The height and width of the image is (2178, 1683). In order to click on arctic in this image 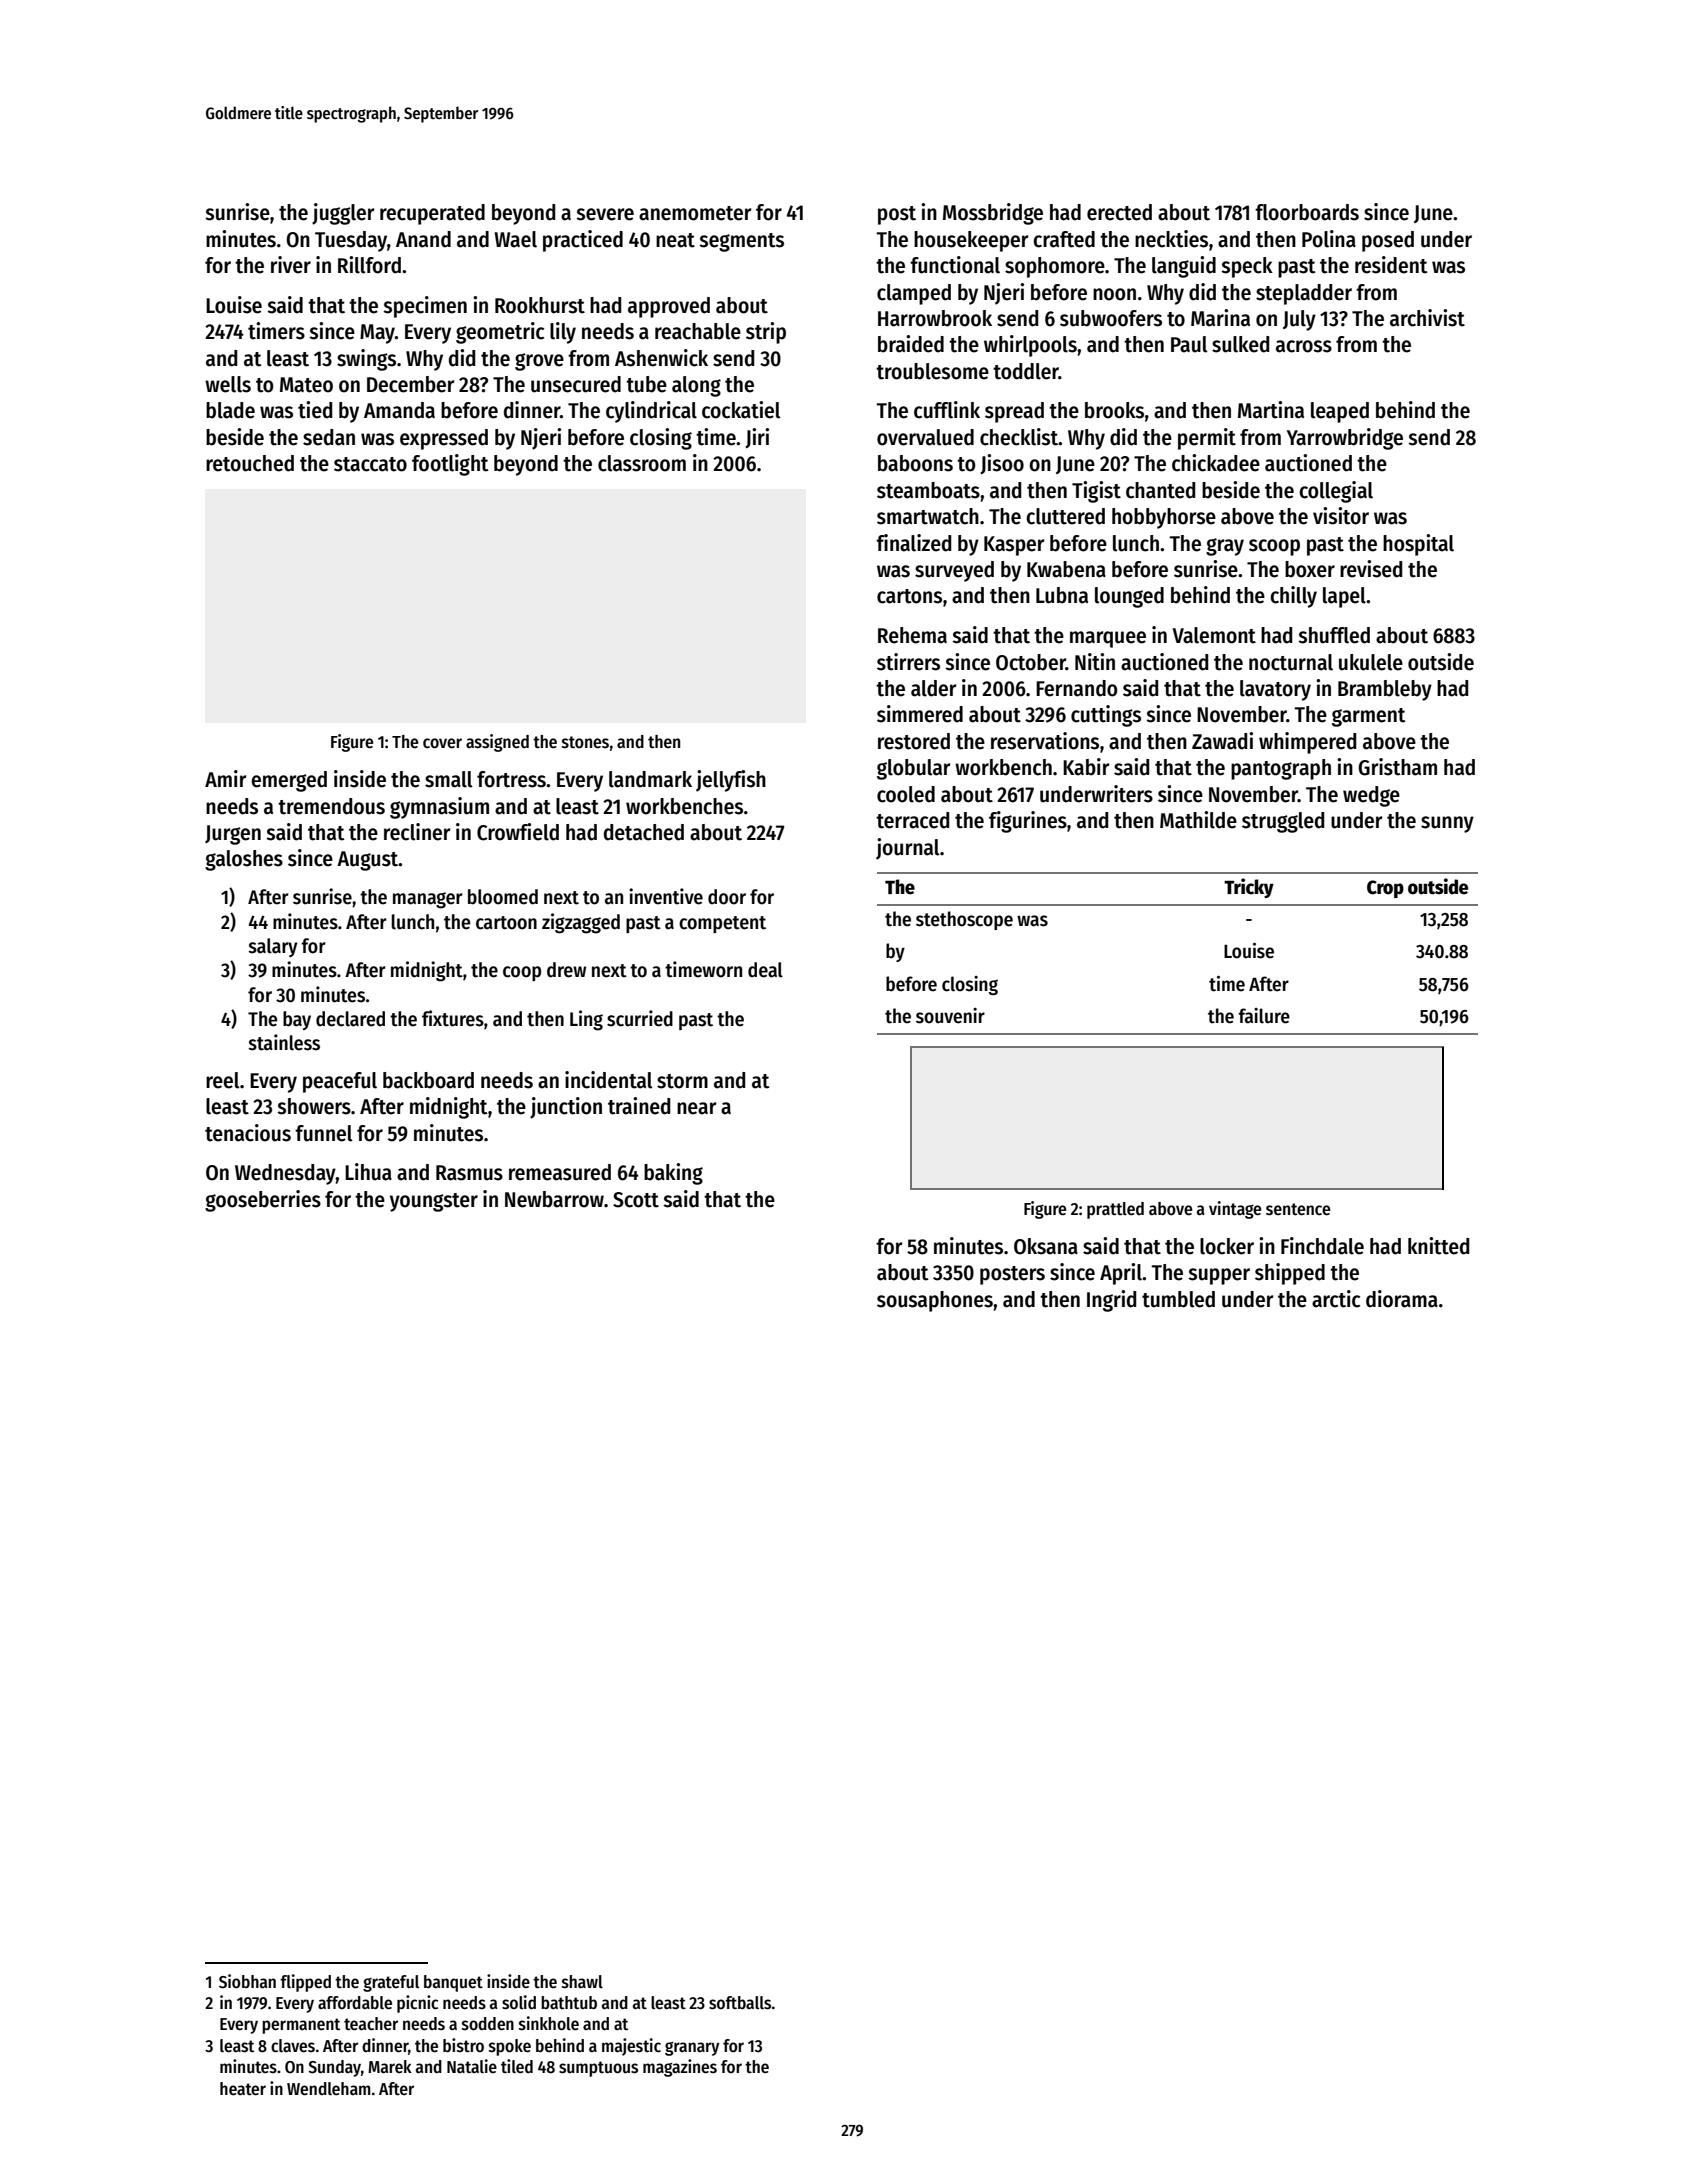, I will do `click(1336, 1299)`.
